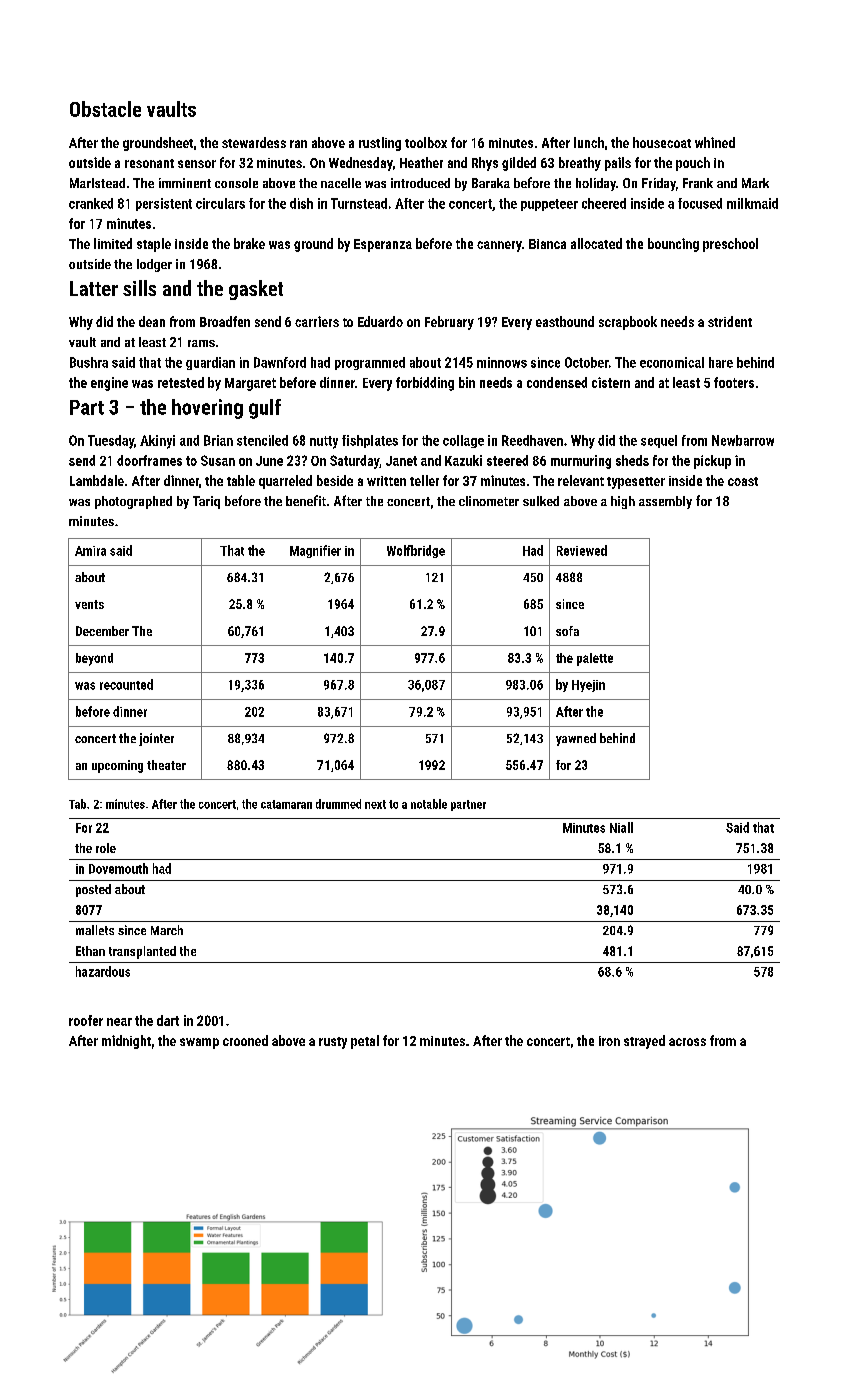  I want to click on swamp, so click(199, 1043).
